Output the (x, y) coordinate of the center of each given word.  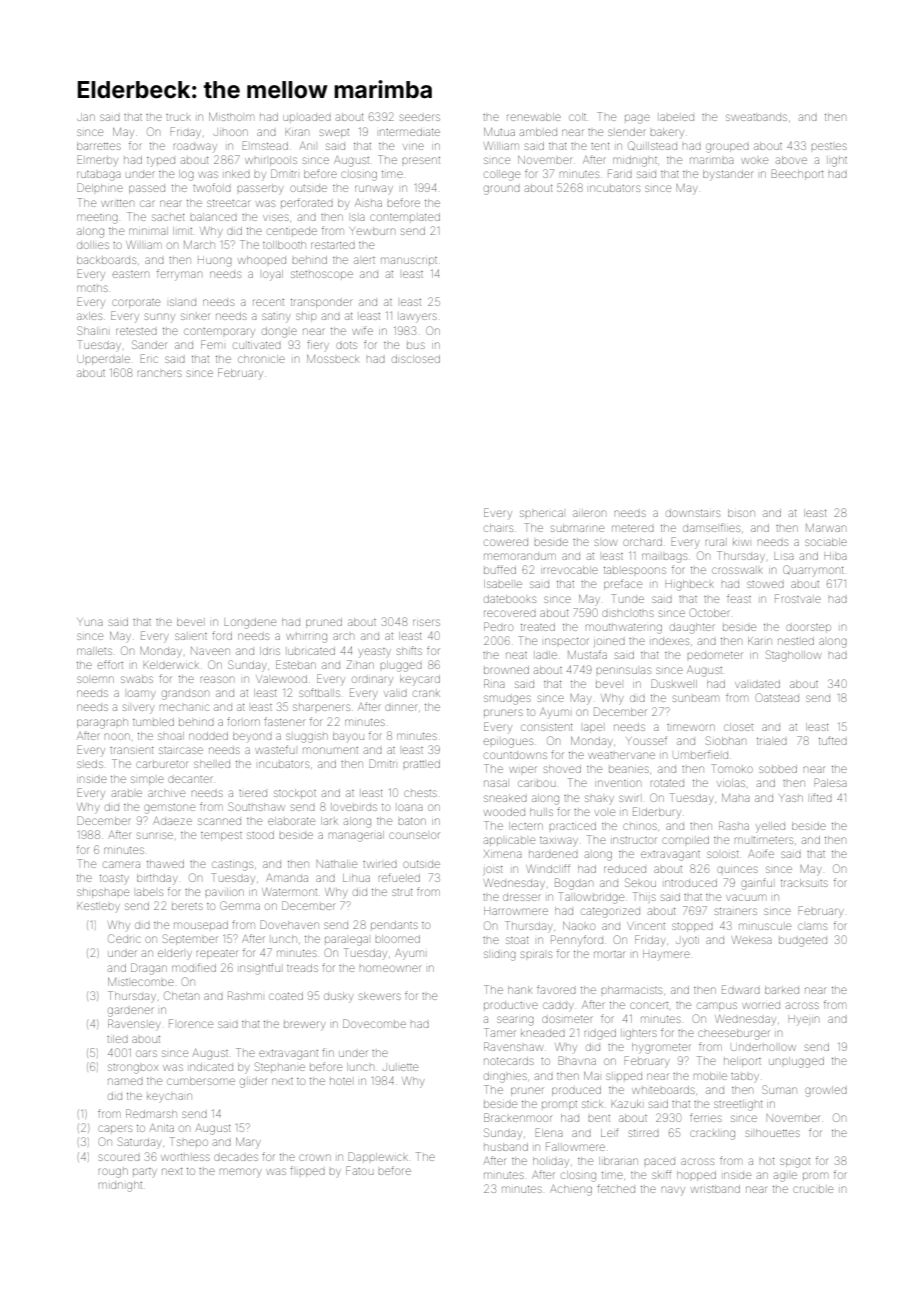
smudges (507, 700)
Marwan (826, 528)
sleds (90, 764)
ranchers (160, 373)
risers (426, 622)
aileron (589, 513)
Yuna (90, 622)
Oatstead (777, 697)
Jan (86, 117)
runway (374, 189)
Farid (620, 173)
